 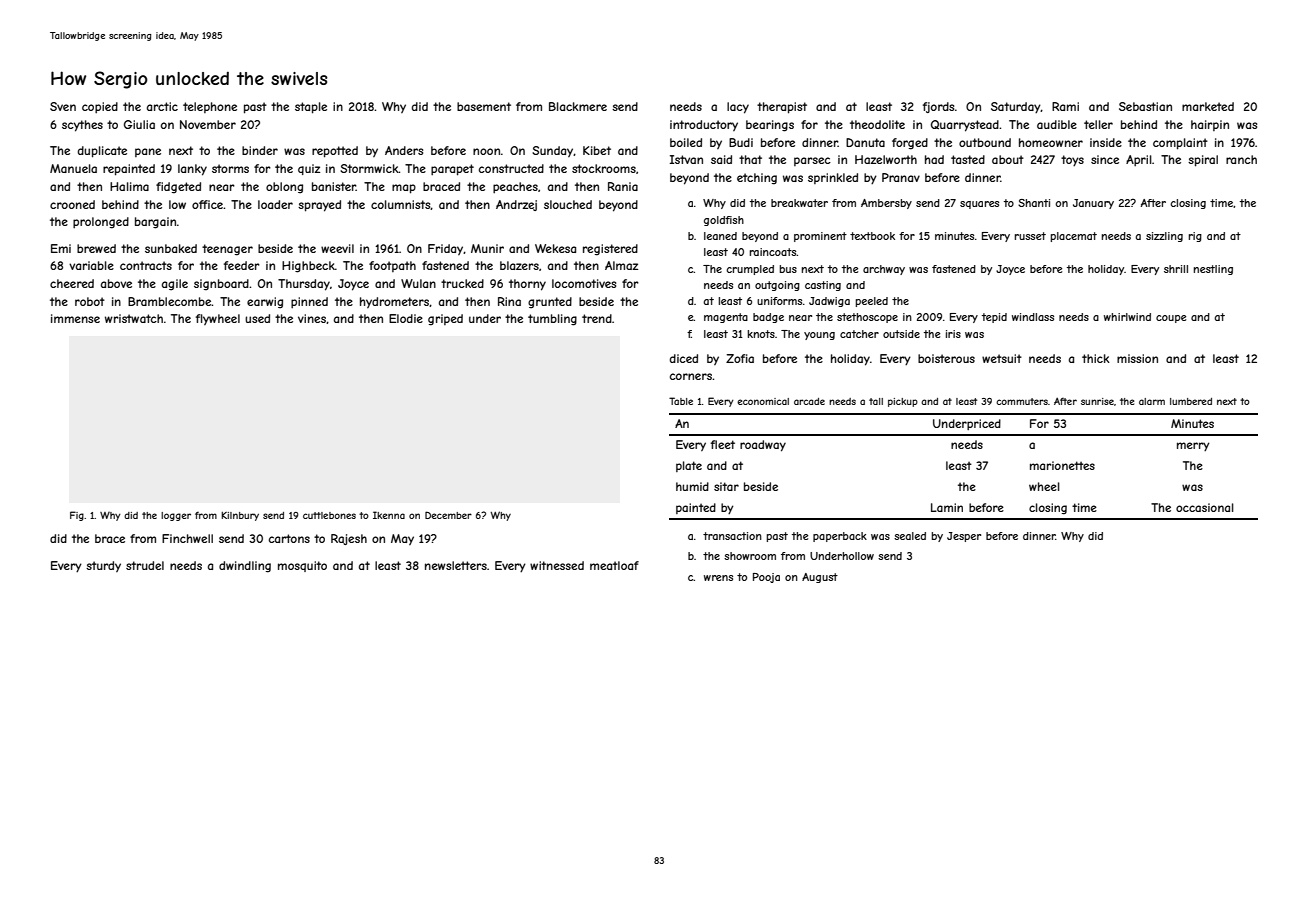 I want to click on crumpled, so click(x=750, y=270).
